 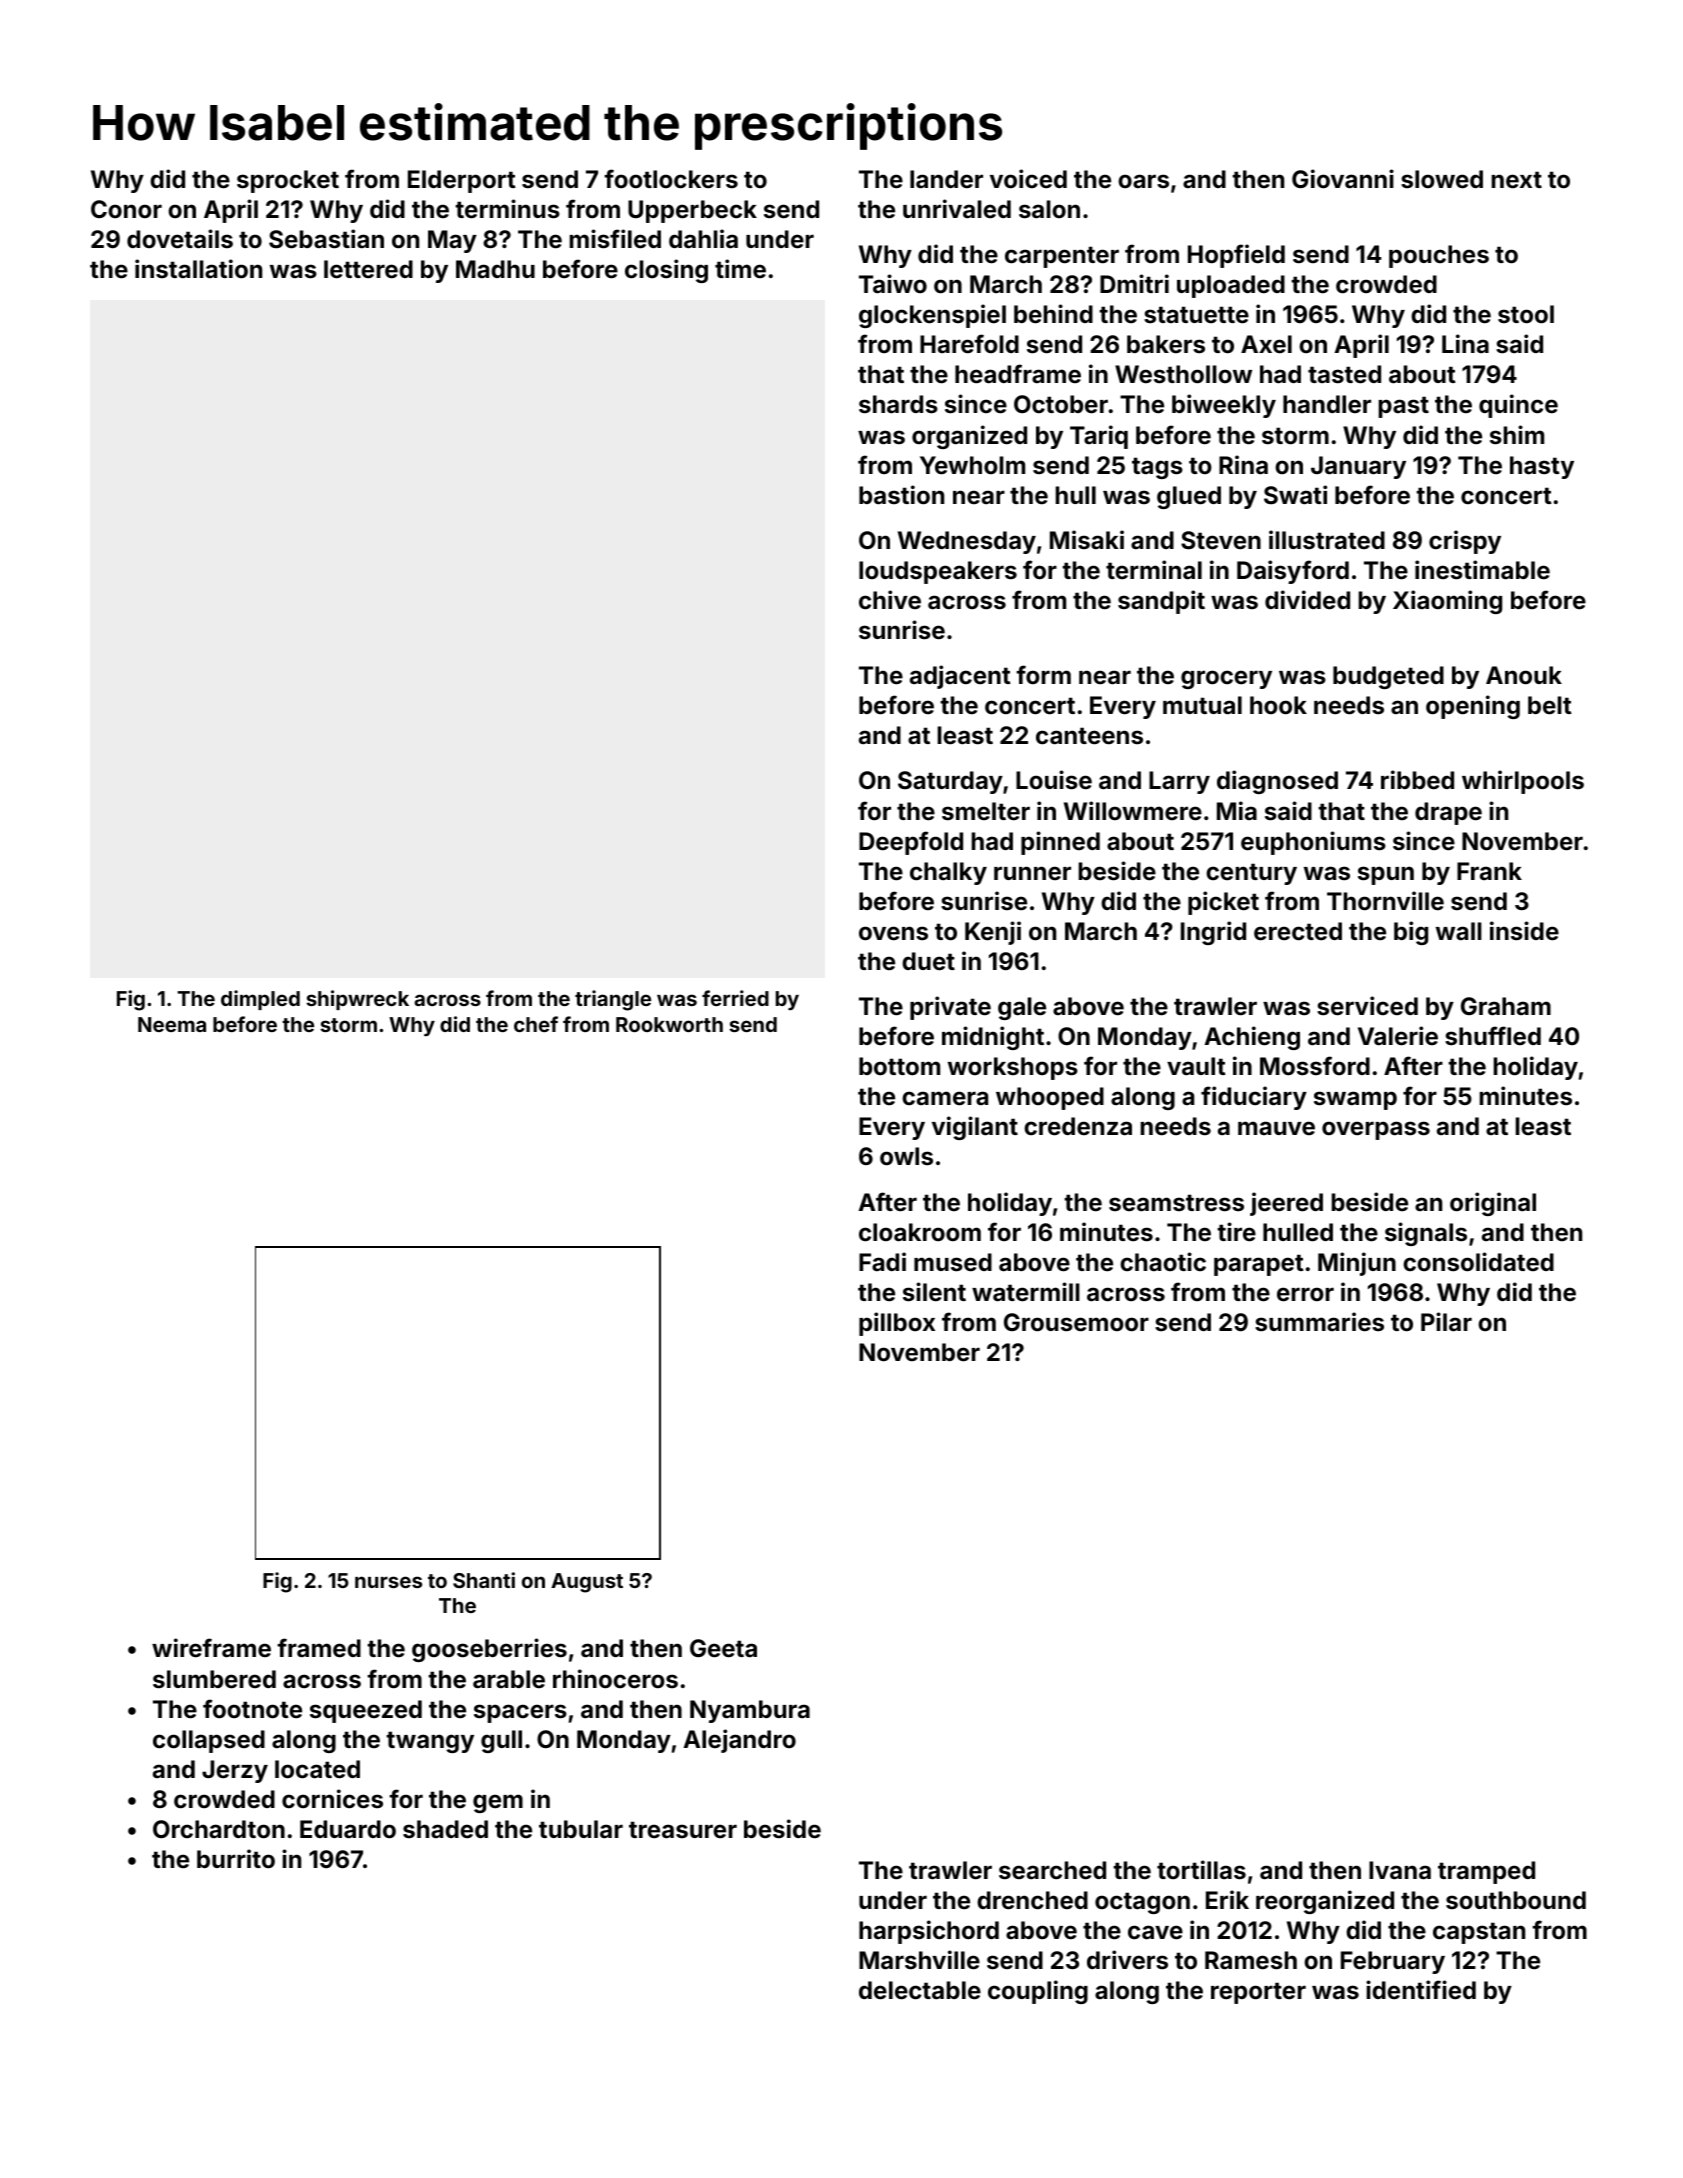 What do you see at coordinates (260, 1000) in the screenshot?
I see `dimpled` at bounding box center [260, 1000].
